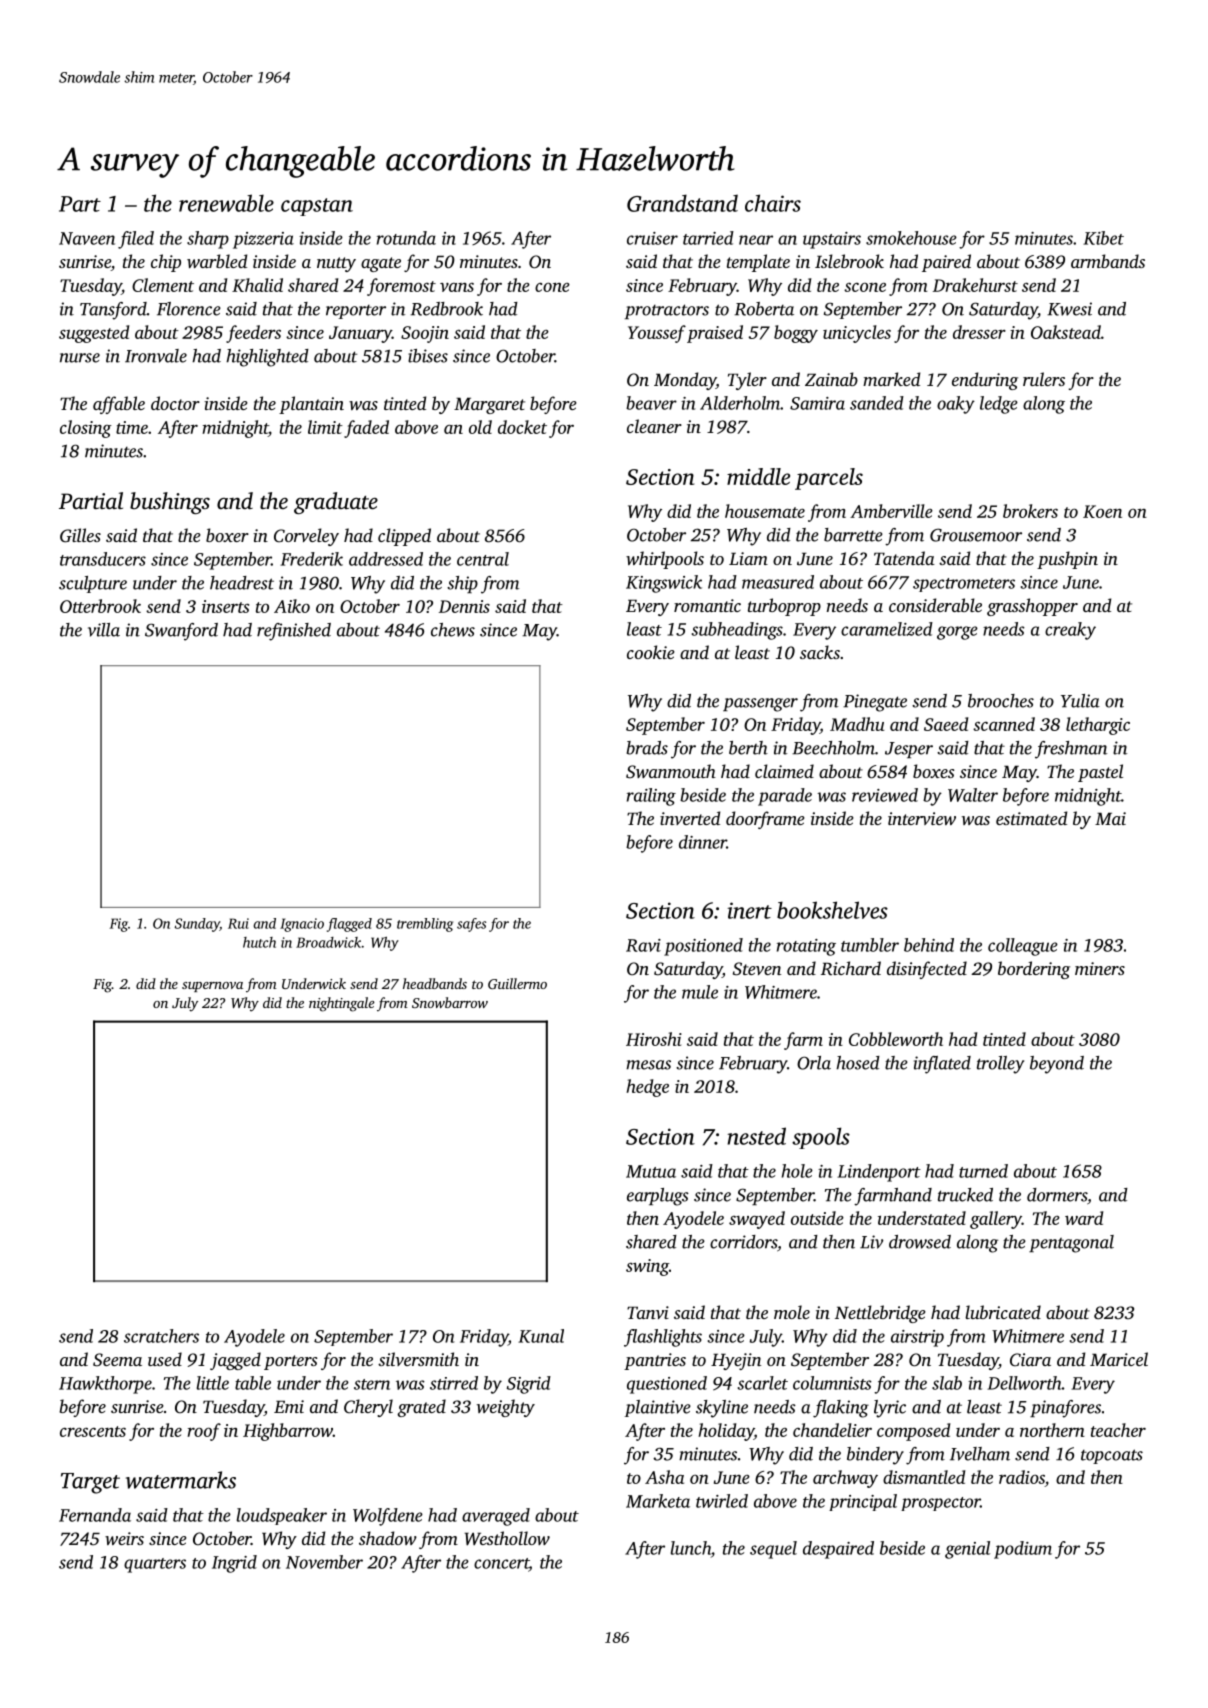 The image size is (1208, 1708). Describe the element at coordinates (957, 633) in the document. I see `gorge` at that location.
